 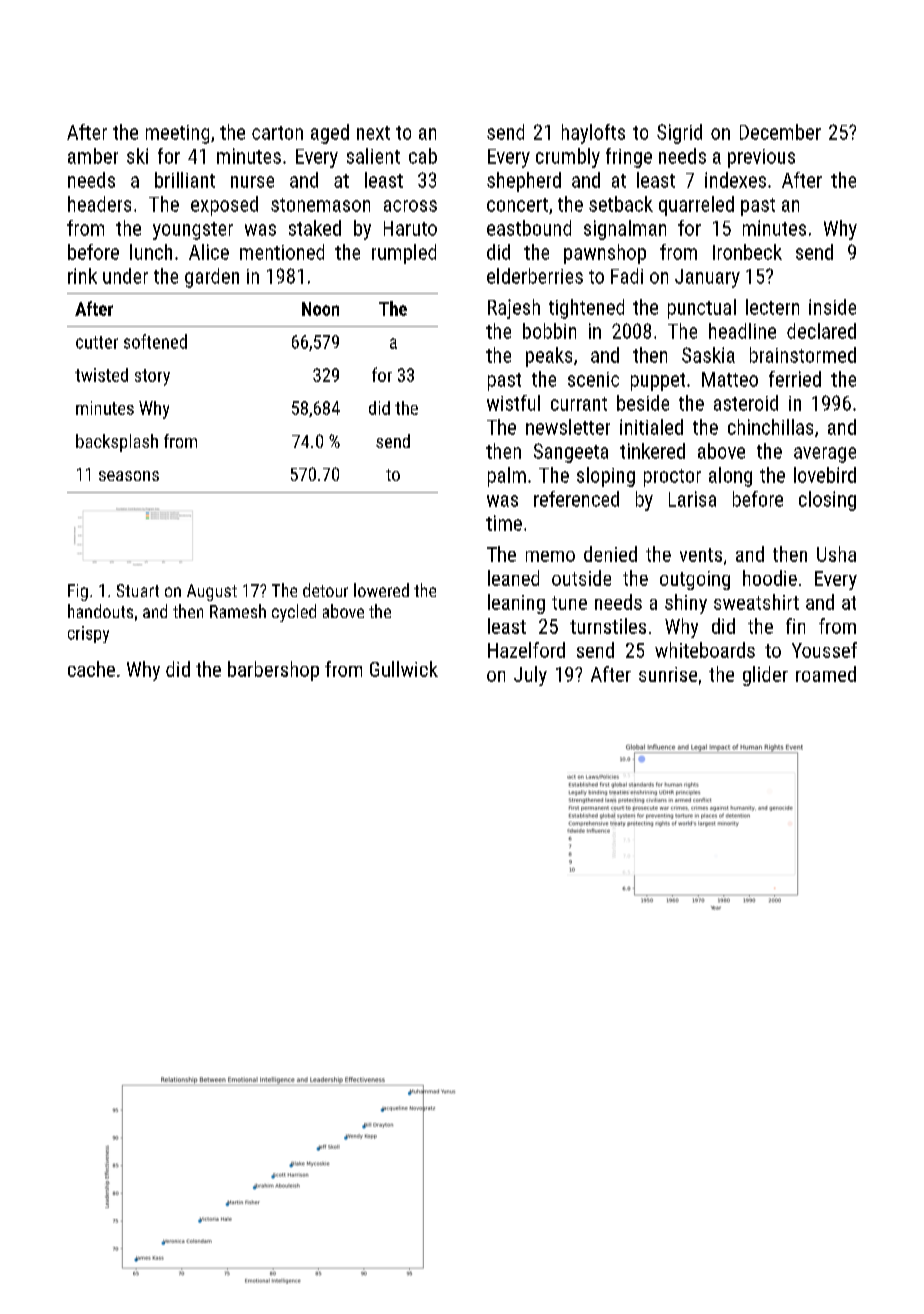 I want to click on cycled, so click(x=294, y=613).
